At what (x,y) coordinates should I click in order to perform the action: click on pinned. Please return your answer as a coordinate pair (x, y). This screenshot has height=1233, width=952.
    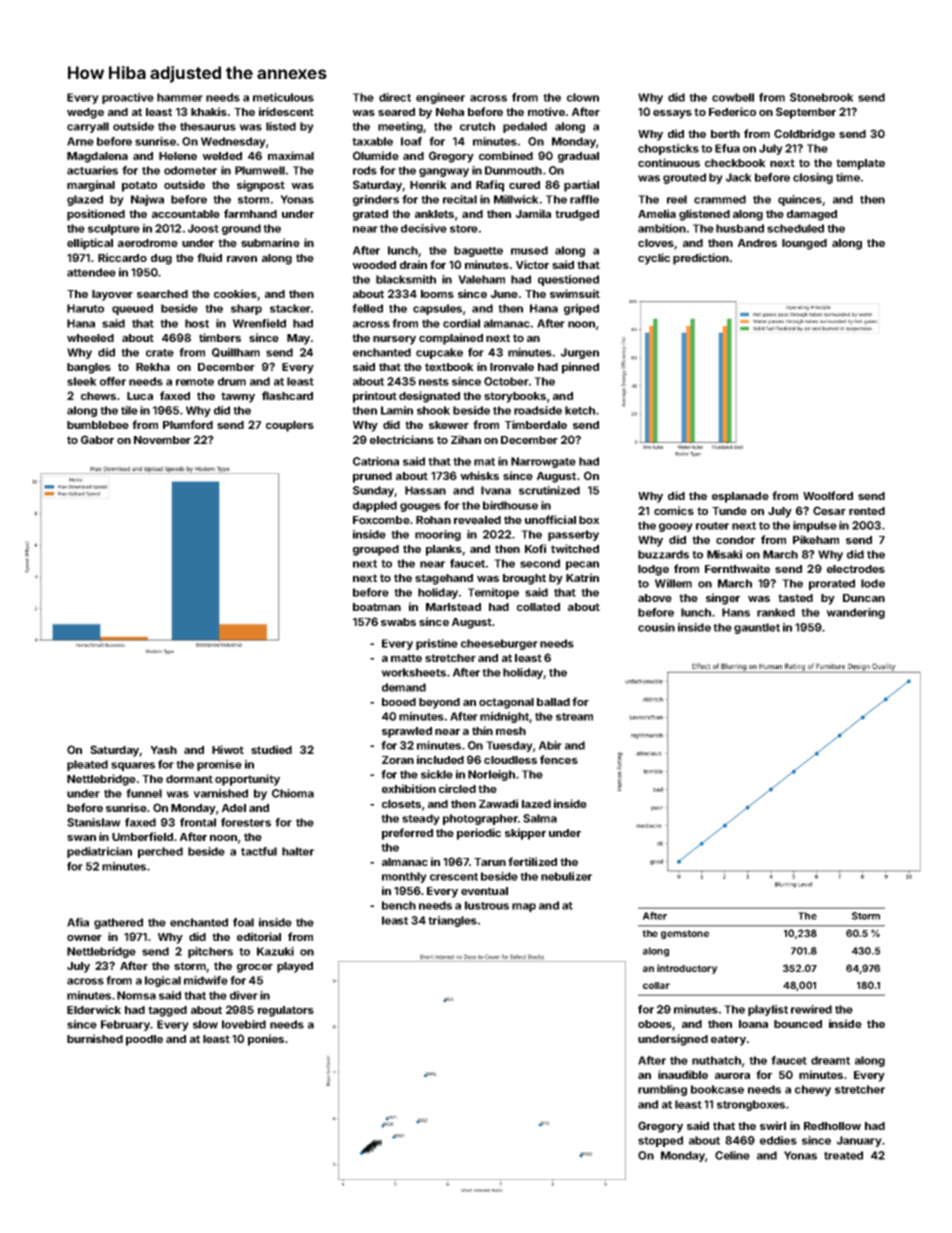
    Looking at the image, I should click on (580, 368).
